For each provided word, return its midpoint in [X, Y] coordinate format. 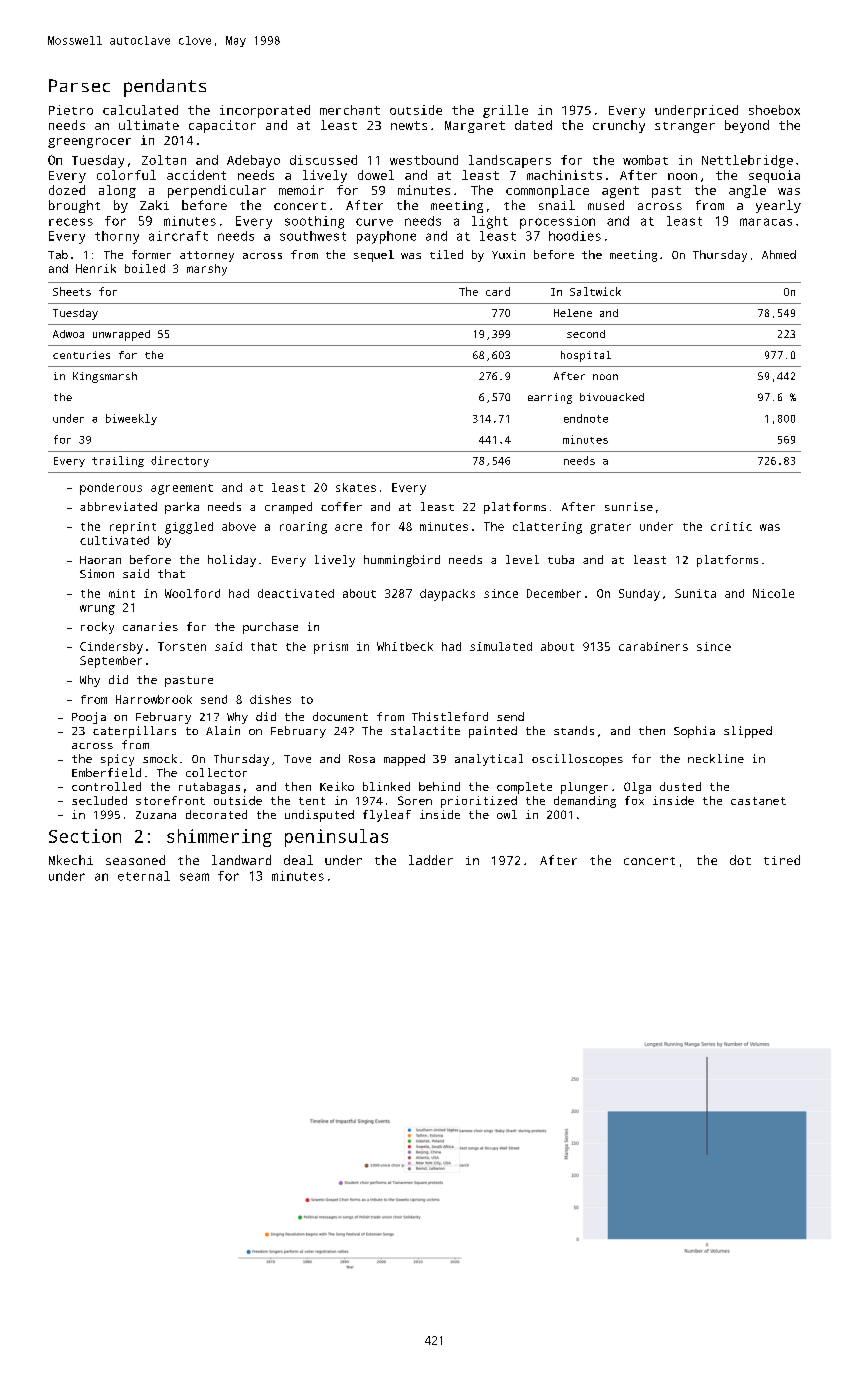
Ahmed [779, 254]
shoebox [774, 110]
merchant [350, 110]
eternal [144, 876]
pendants [165, 88]
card [498, 291]
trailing [118, 461]
